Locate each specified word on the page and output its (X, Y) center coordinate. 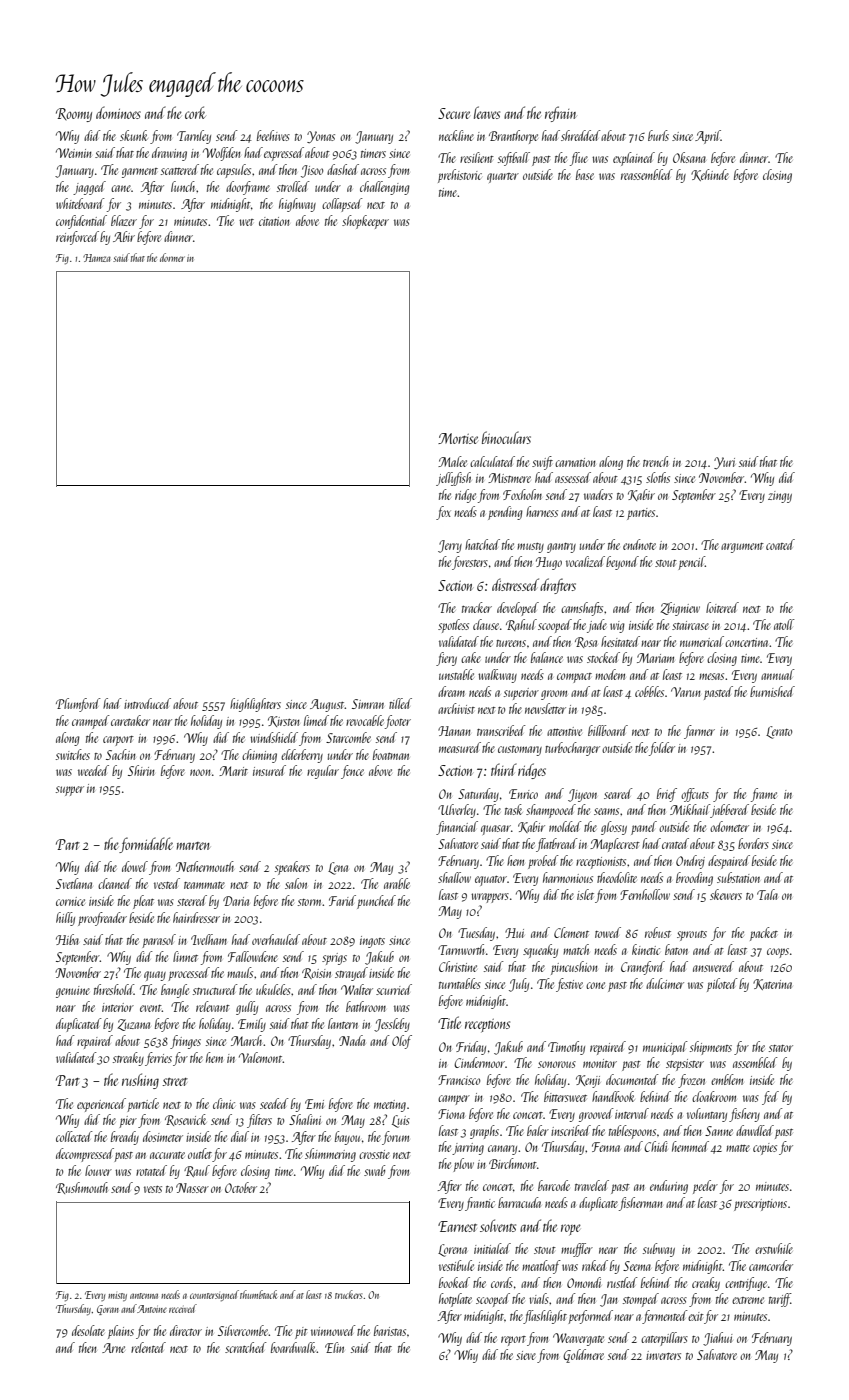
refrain (560, 114)
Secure (454, 113)
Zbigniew (680, 609)
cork (195, 112)
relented (148, 1347)
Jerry (450, 546)
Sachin (121, 754)
